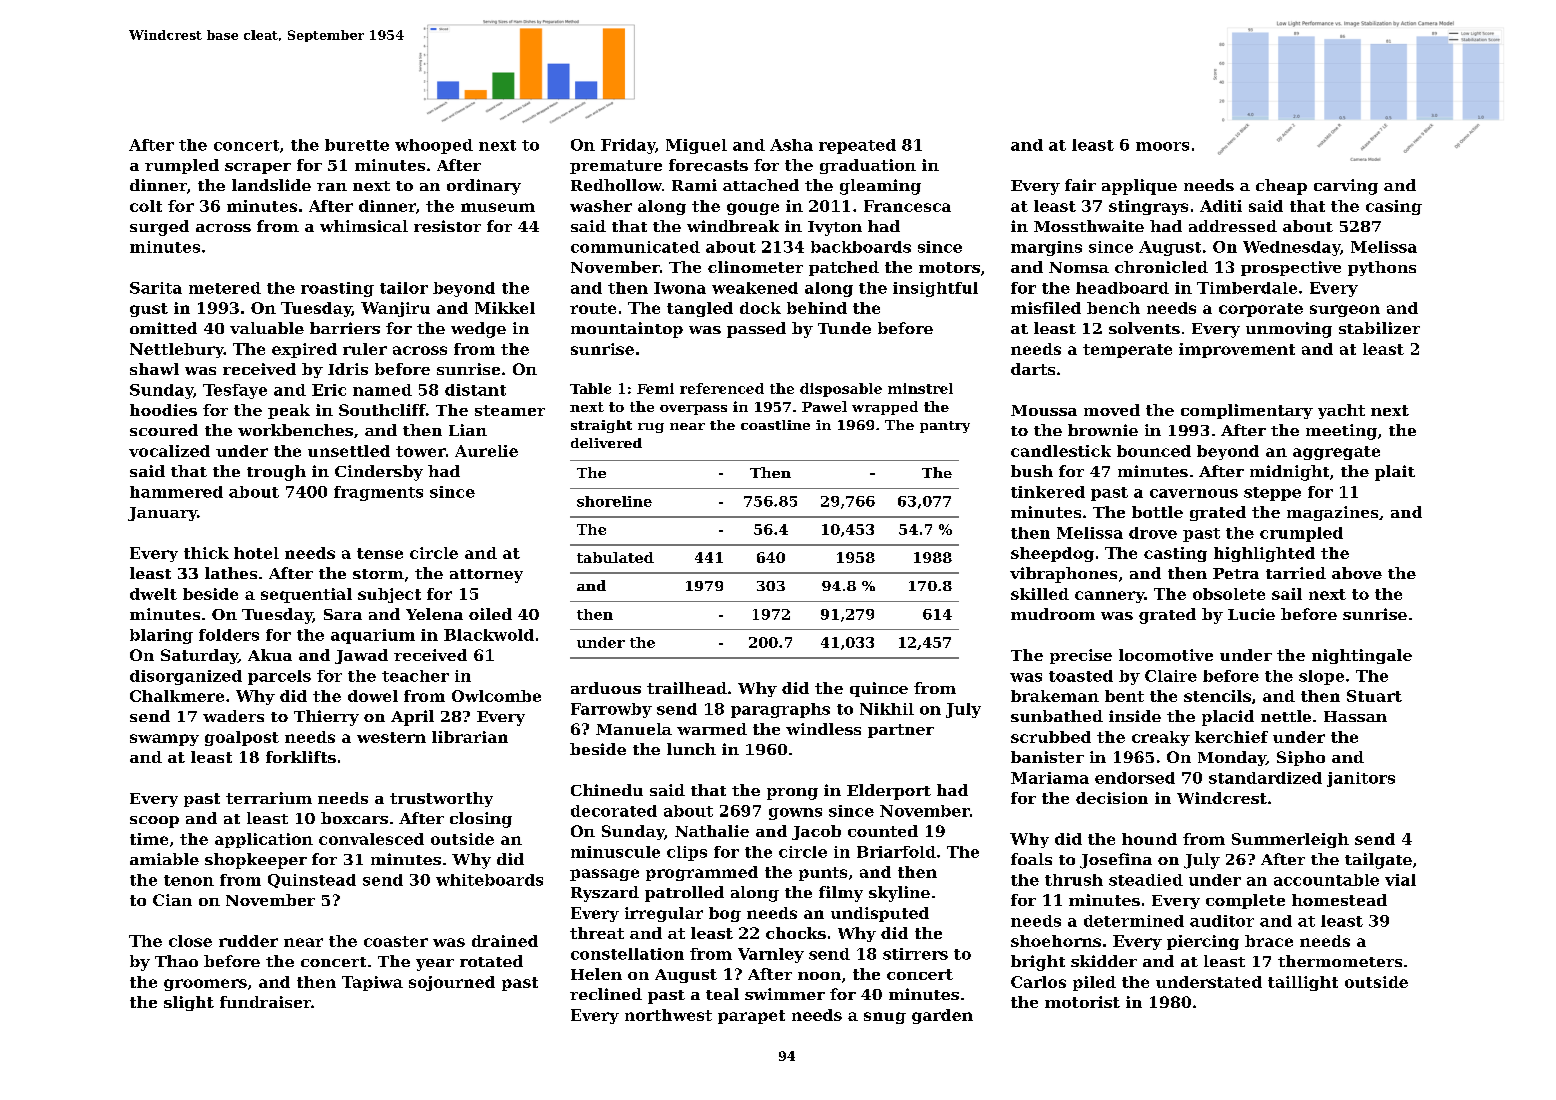 This screenshot has height=1100, width=1556. I want to click on fragments, so click(378, 493).
